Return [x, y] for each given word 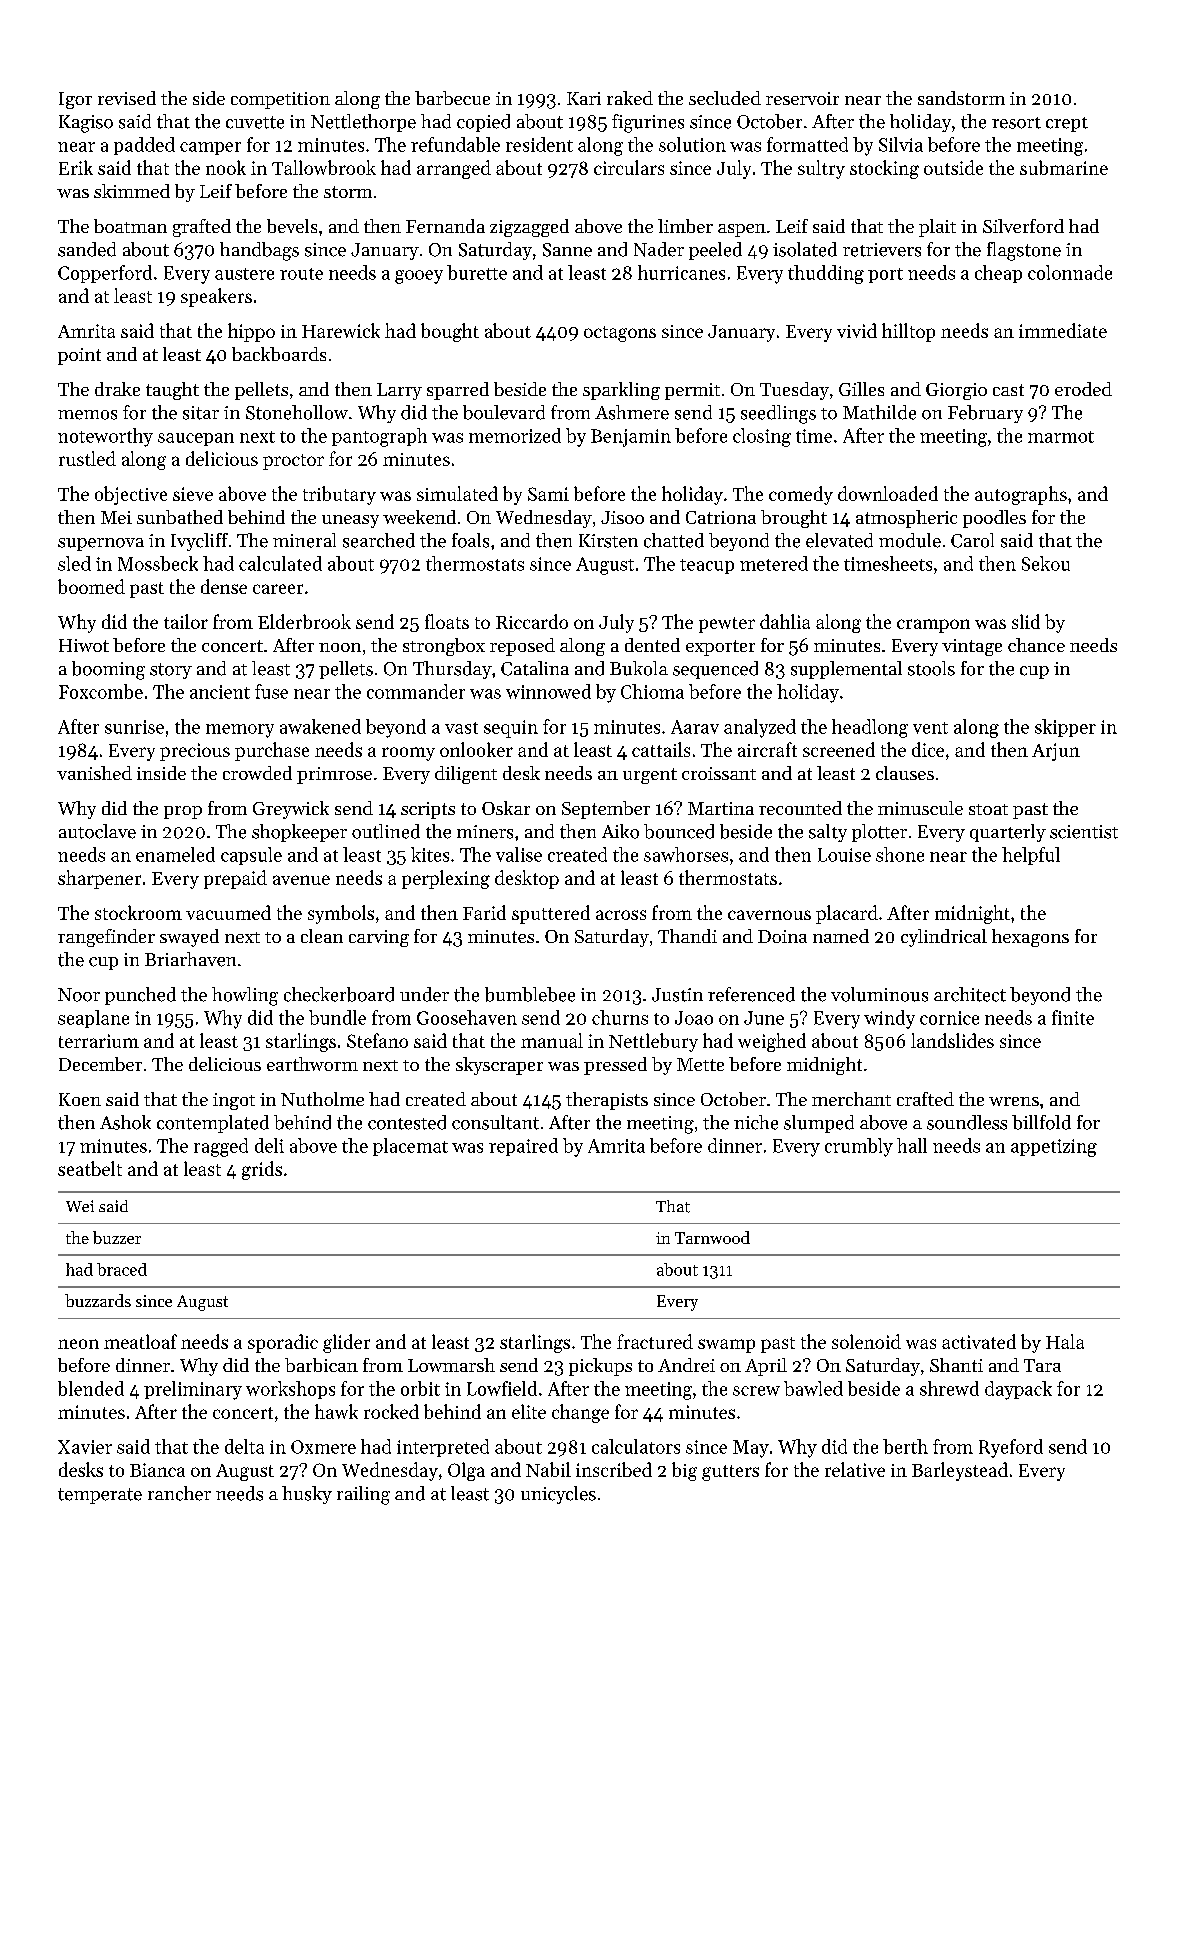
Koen [80, 1099]
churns [620, 1017]
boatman [130, 226]
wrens [1014, 1101]
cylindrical [944, 938]
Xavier [85, 1447]
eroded [1083, 389]
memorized [515, 435]
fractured [655, 1341]
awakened [320, 726]
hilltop [908, 332]
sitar [201, 413]
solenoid [866, 1341]
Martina [721, 808]
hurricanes [681, 272]
